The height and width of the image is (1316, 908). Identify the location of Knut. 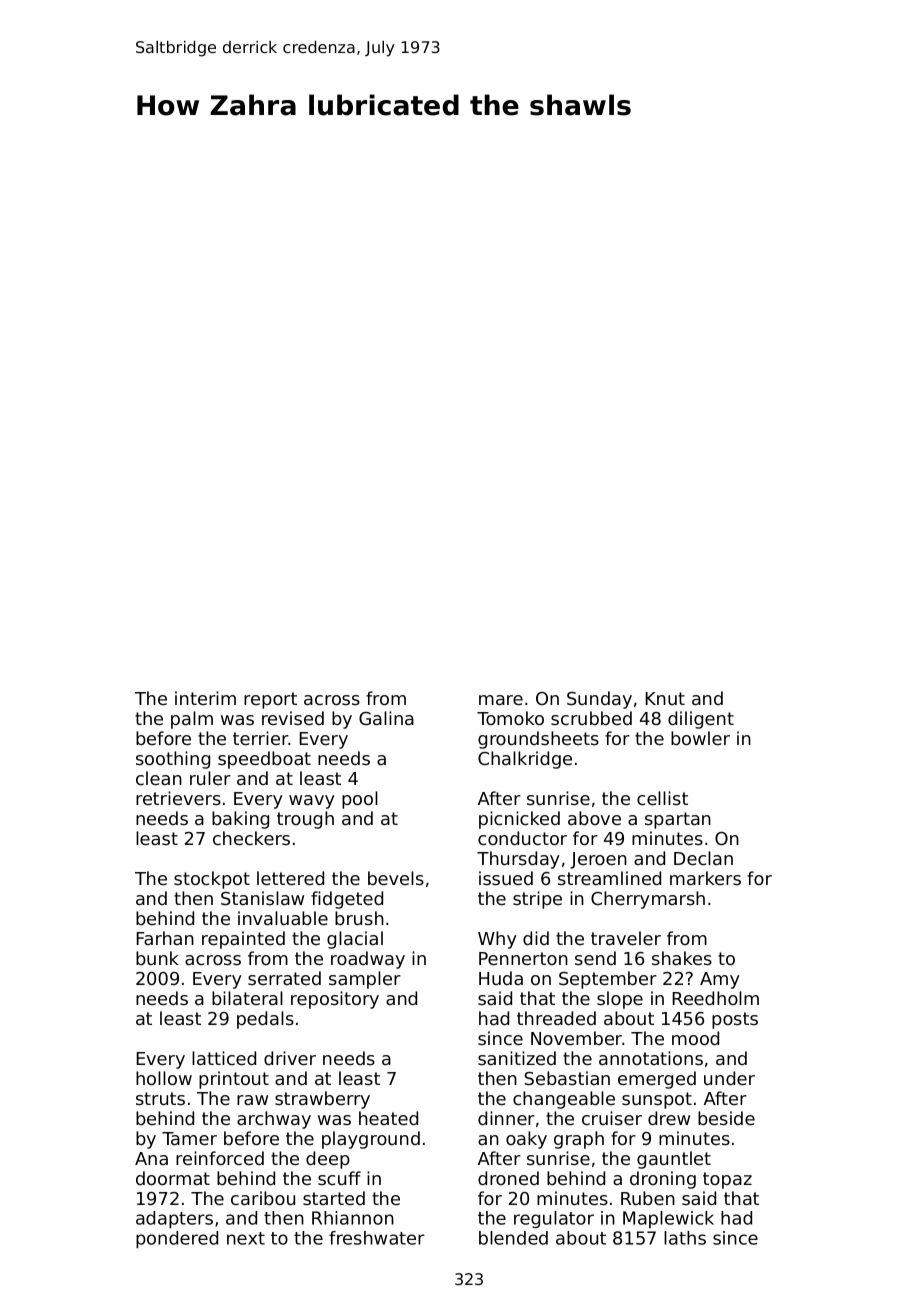
(665, 698).
